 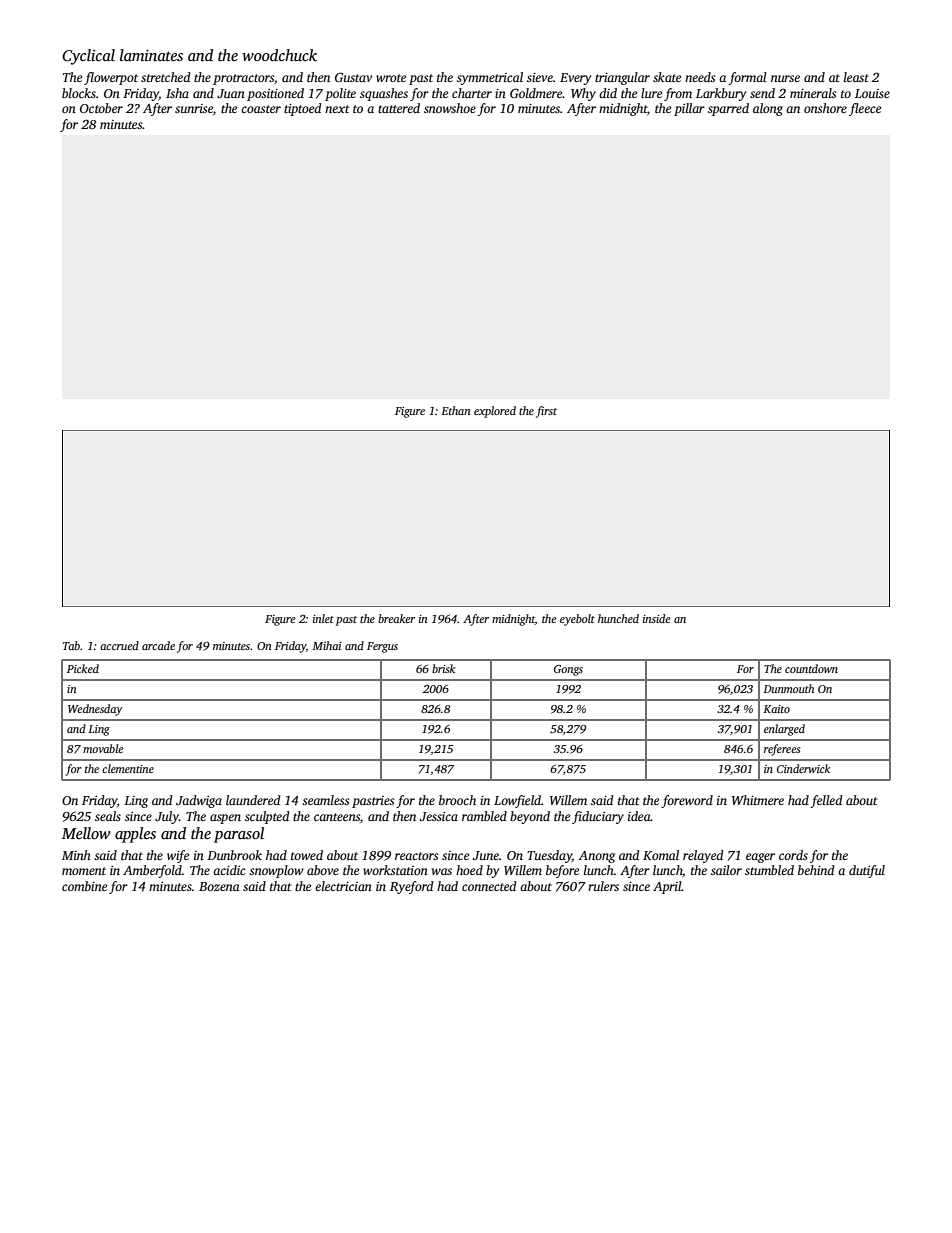 What do you see at coordinates (489, 886) in the document?
I see `connected` at bounding box center [489, 886].
